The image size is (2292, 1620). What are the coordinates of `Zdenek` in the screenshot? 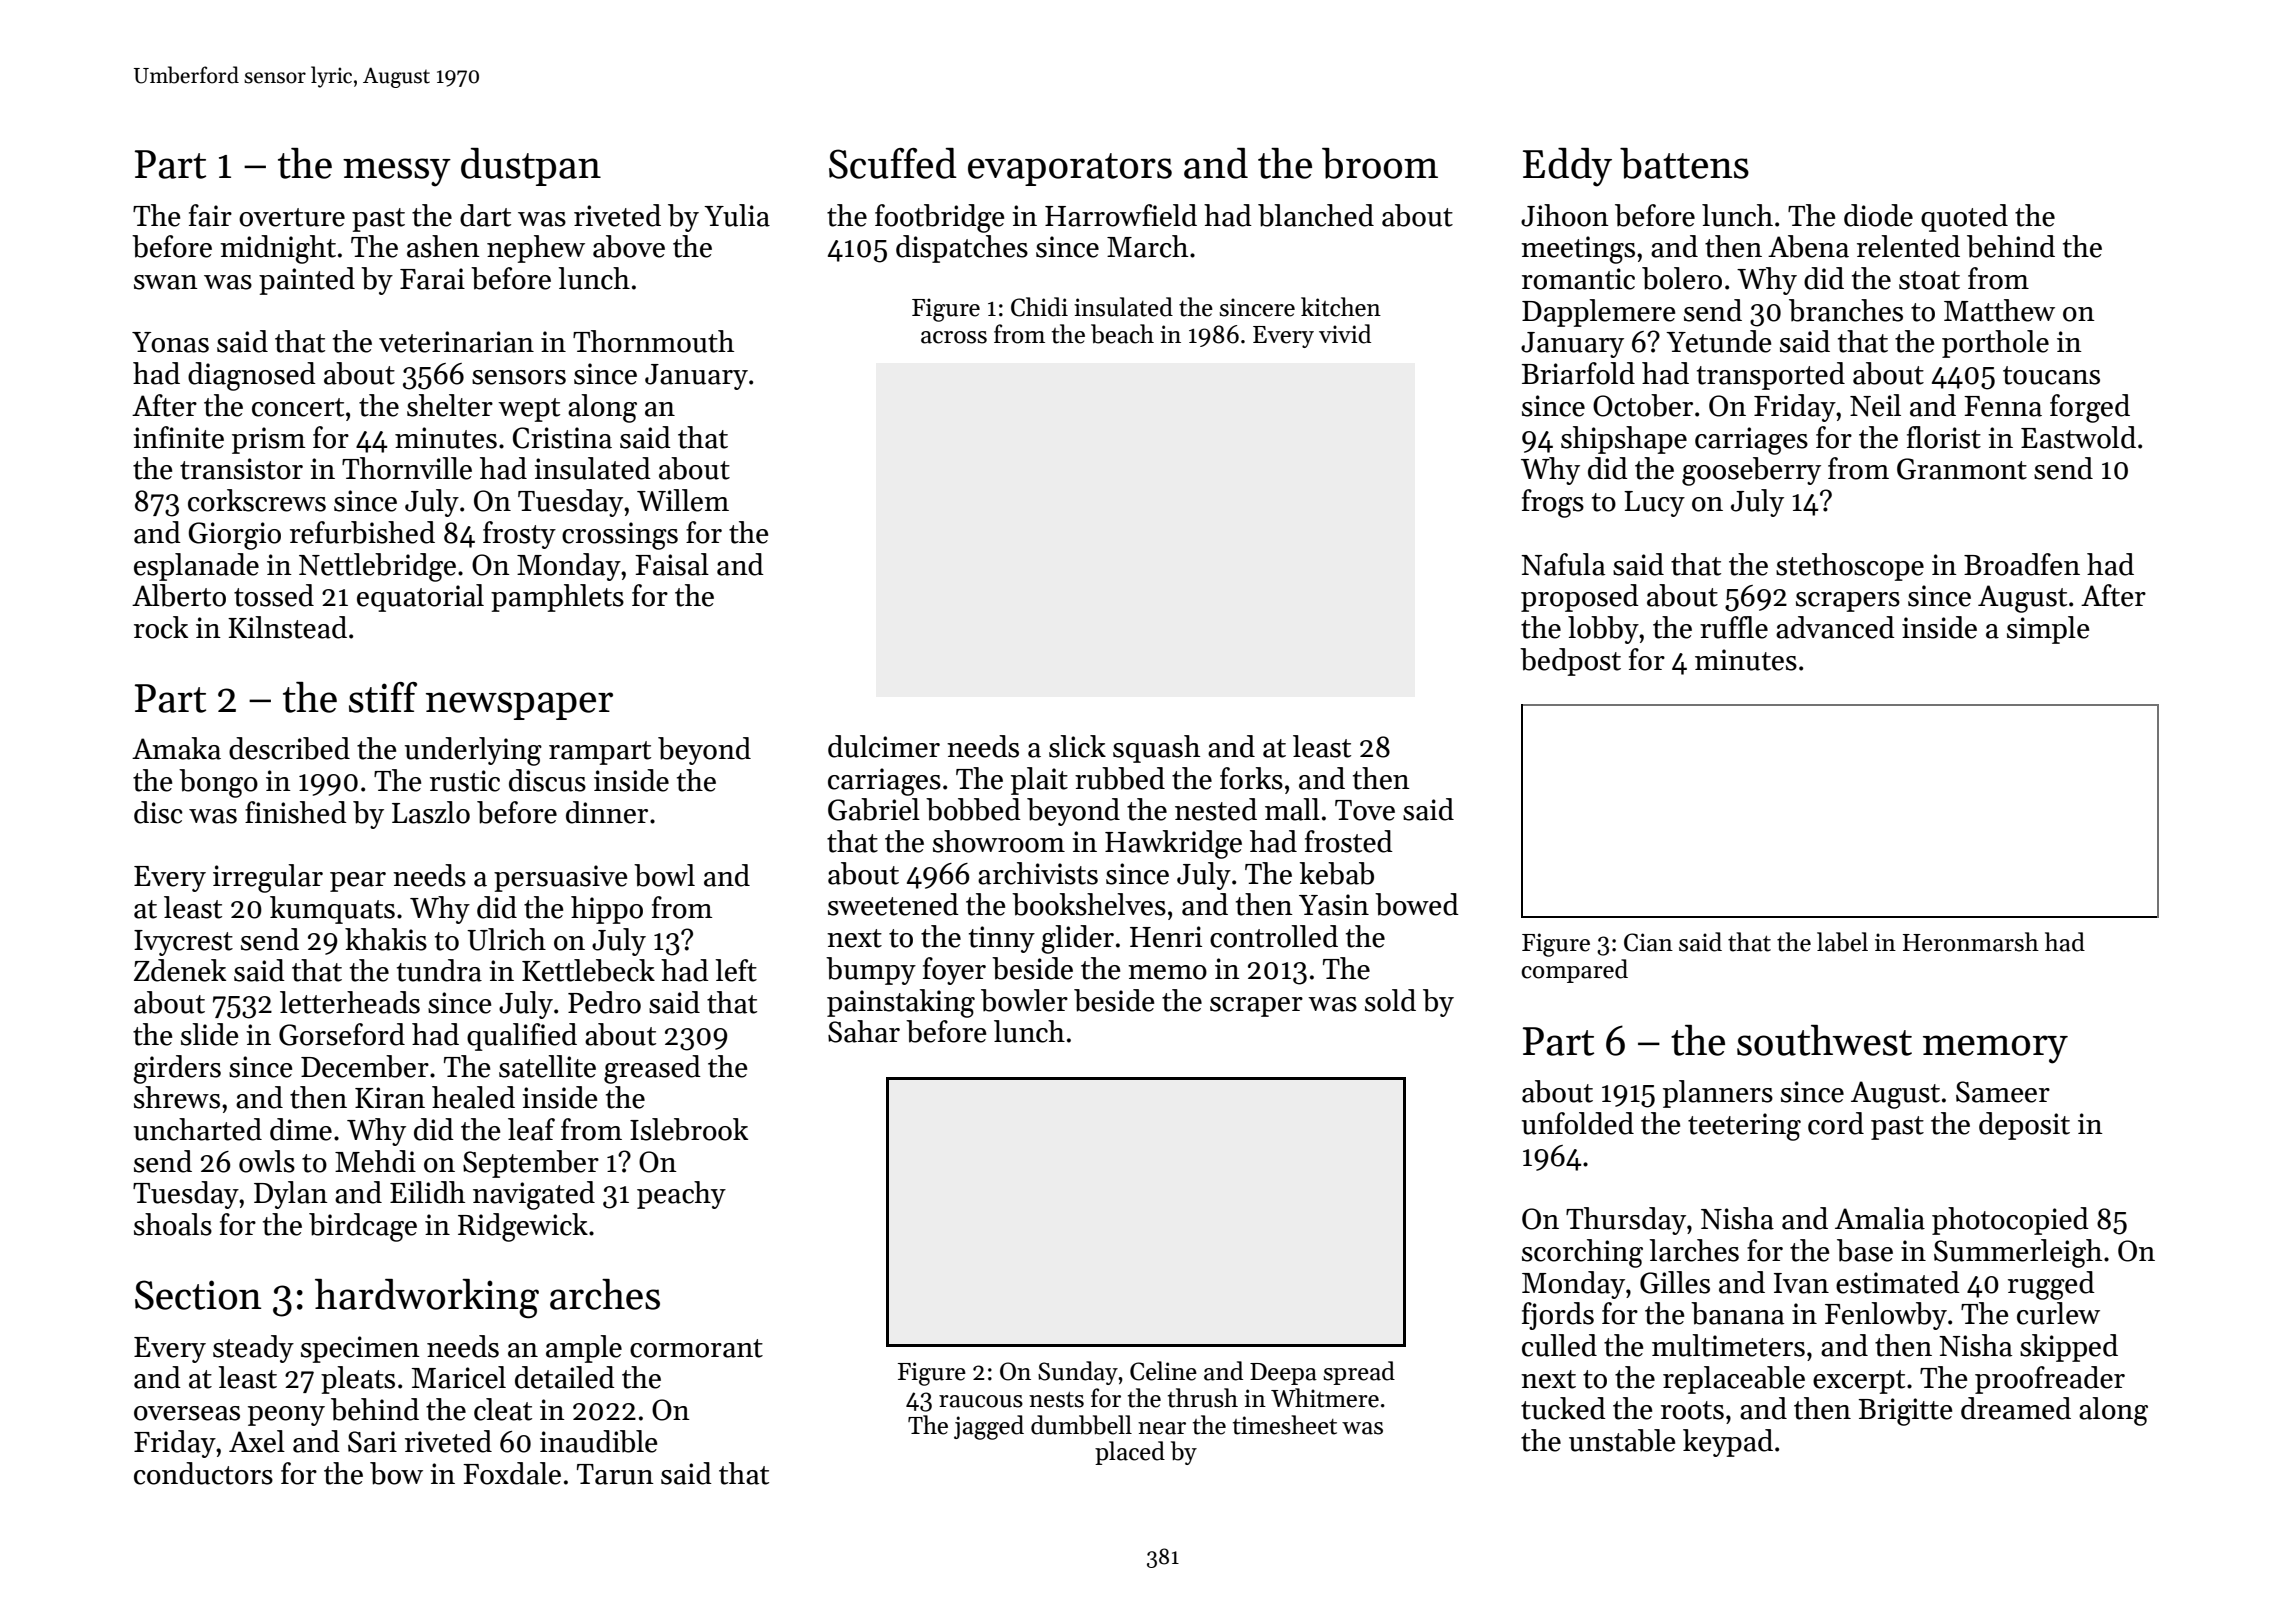 It's located at (180, 970).
